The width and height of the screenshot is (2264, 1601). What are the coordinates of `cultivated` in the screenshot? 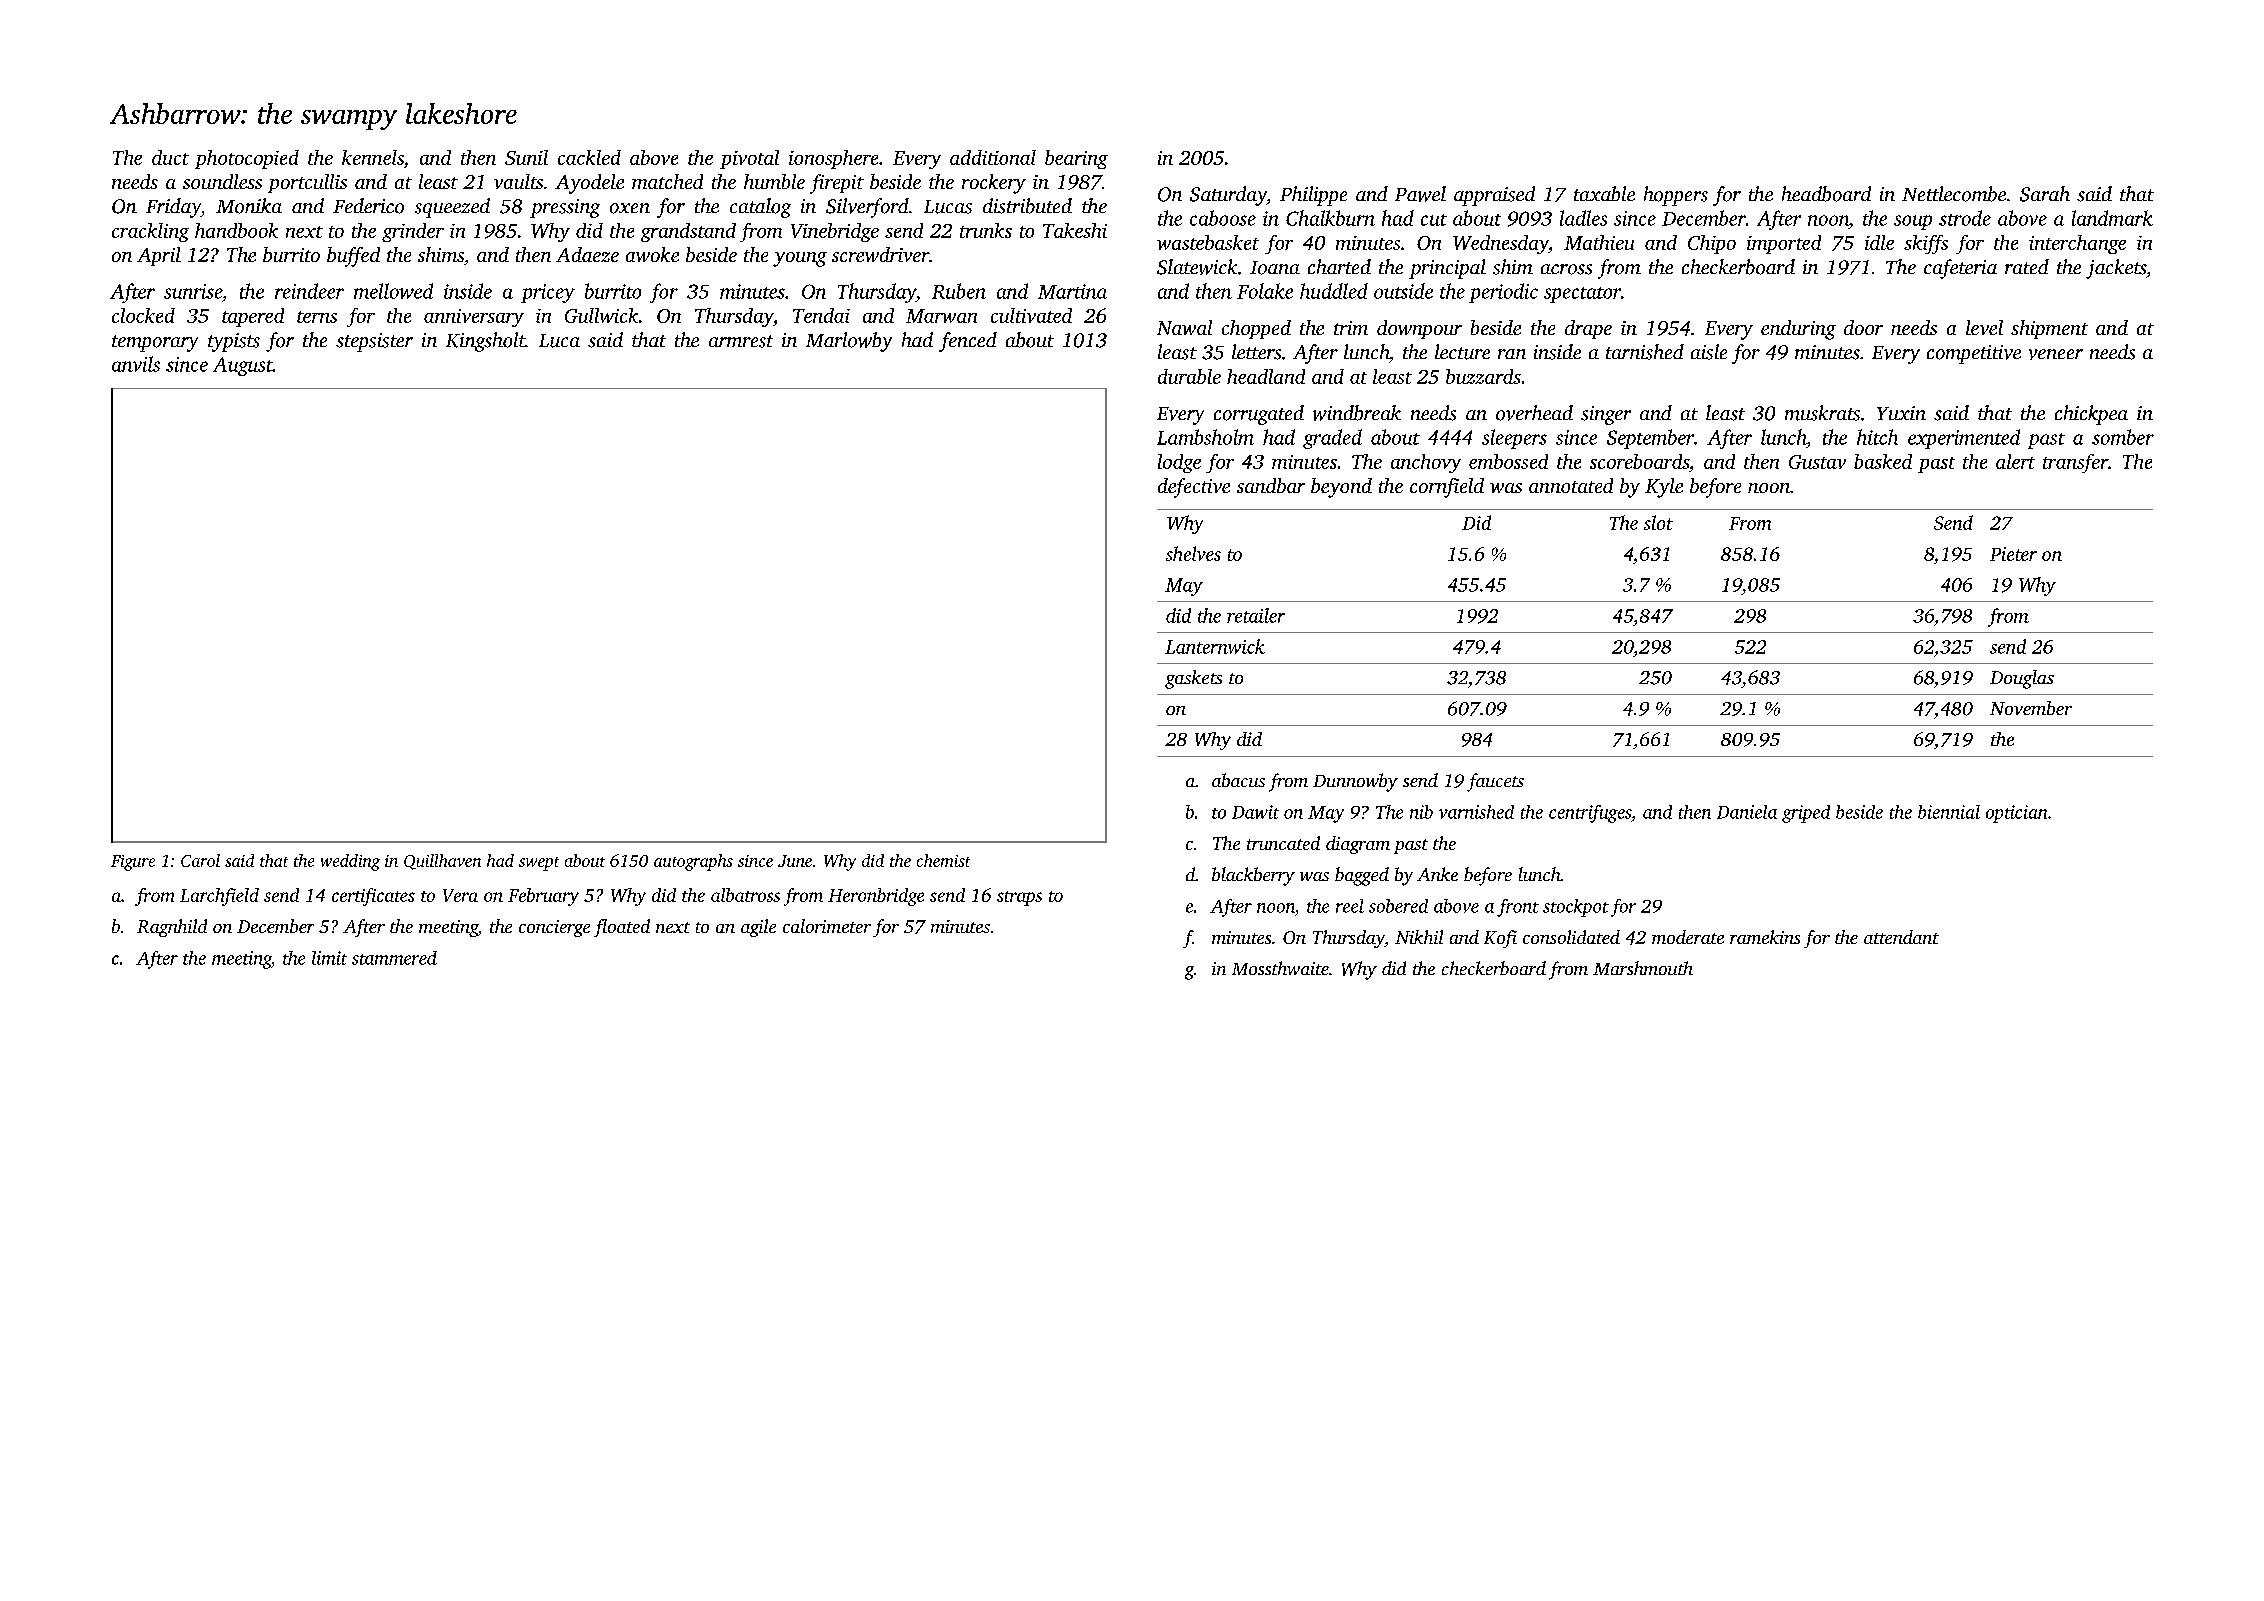 It's located at (1031, 315).
